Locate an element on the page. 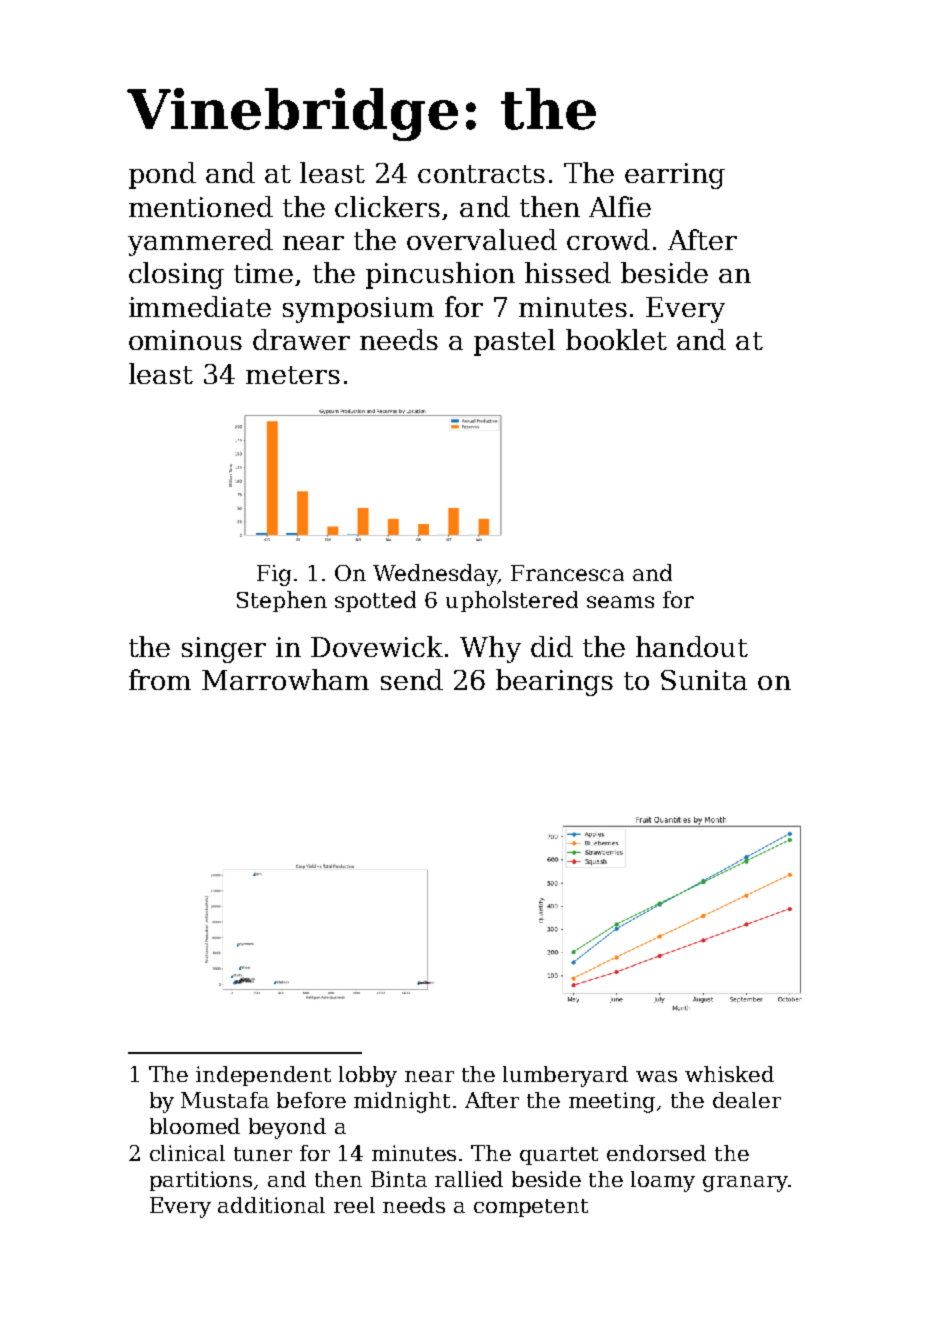 This image has width=929, height=1319. partitions is located at coordinates (201, 1181).
